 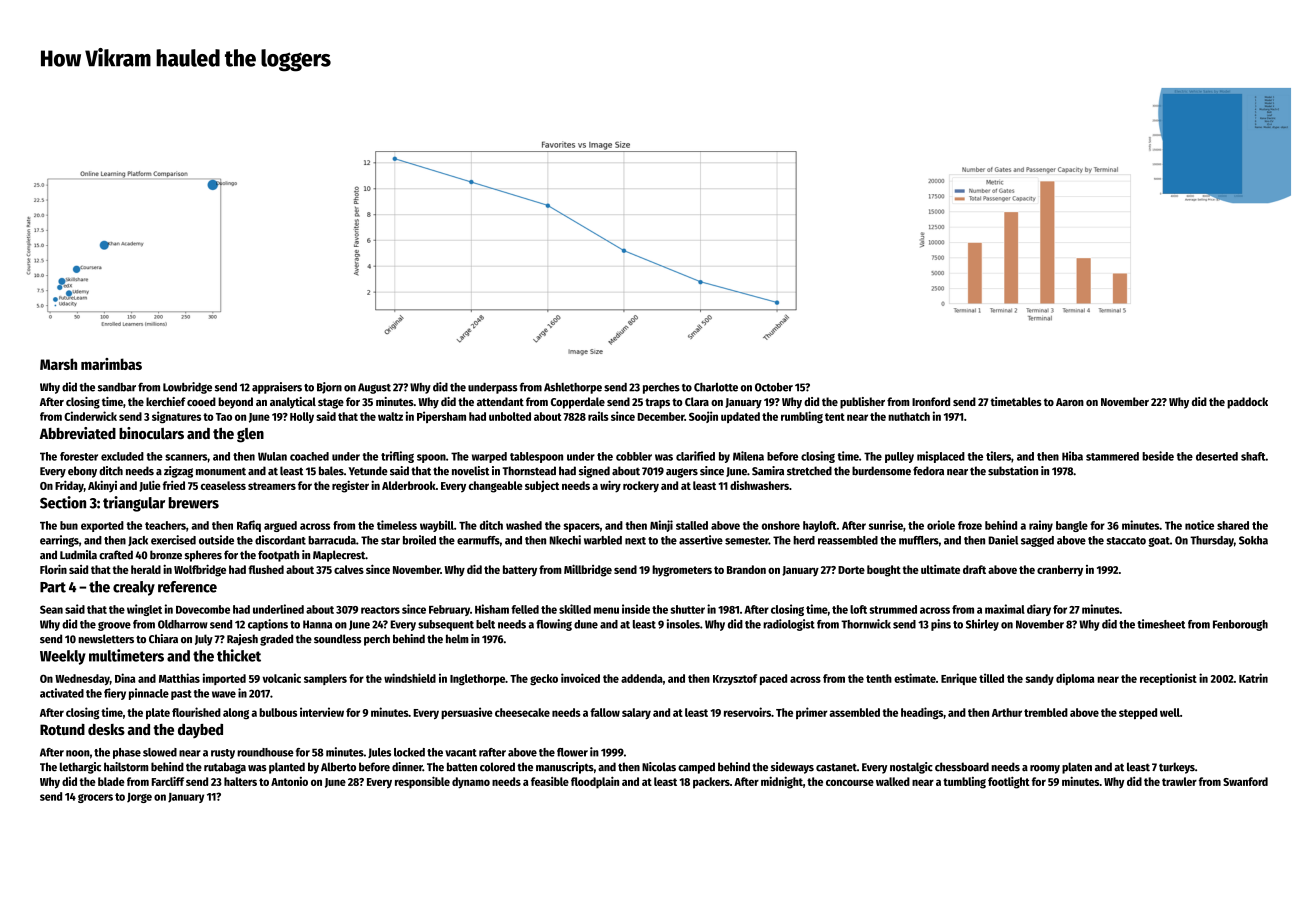 What do you see at coordinates (703, 417) in the screenshot?
I see `Soojin` at bounding box center [703, 417].
